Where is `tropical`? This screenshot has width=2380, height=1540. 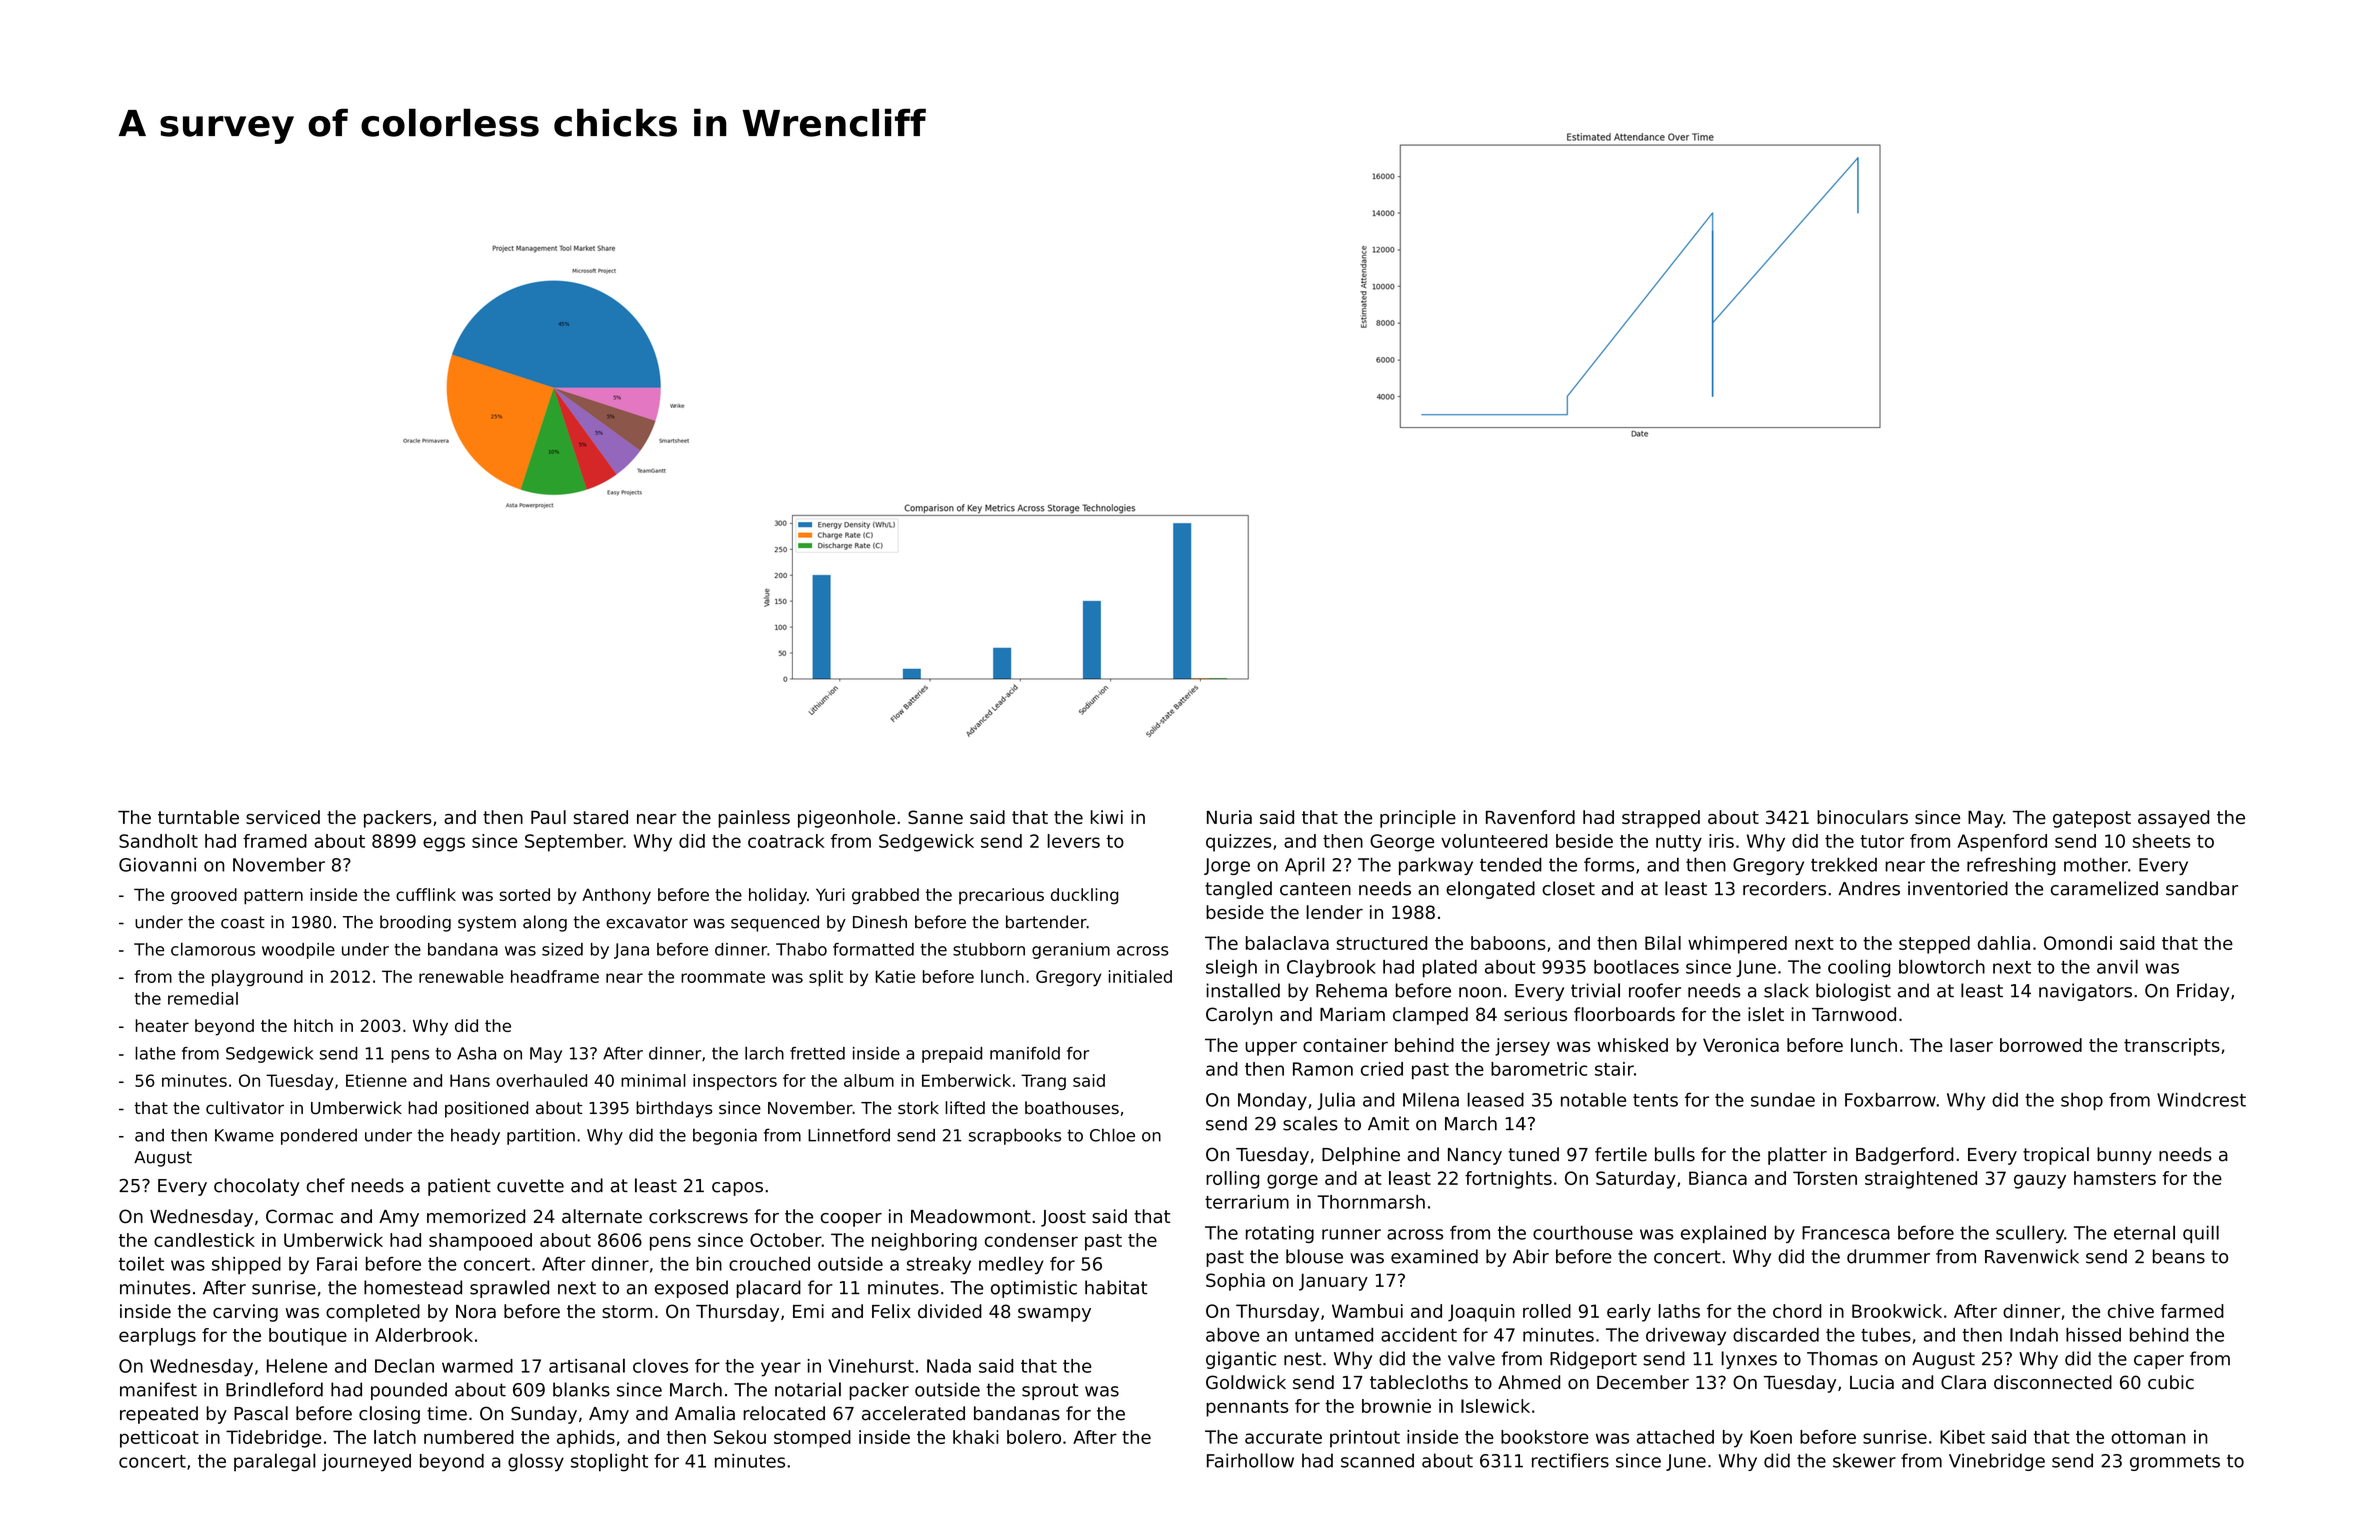
tropical is located at coordinates (2056, 1156).
